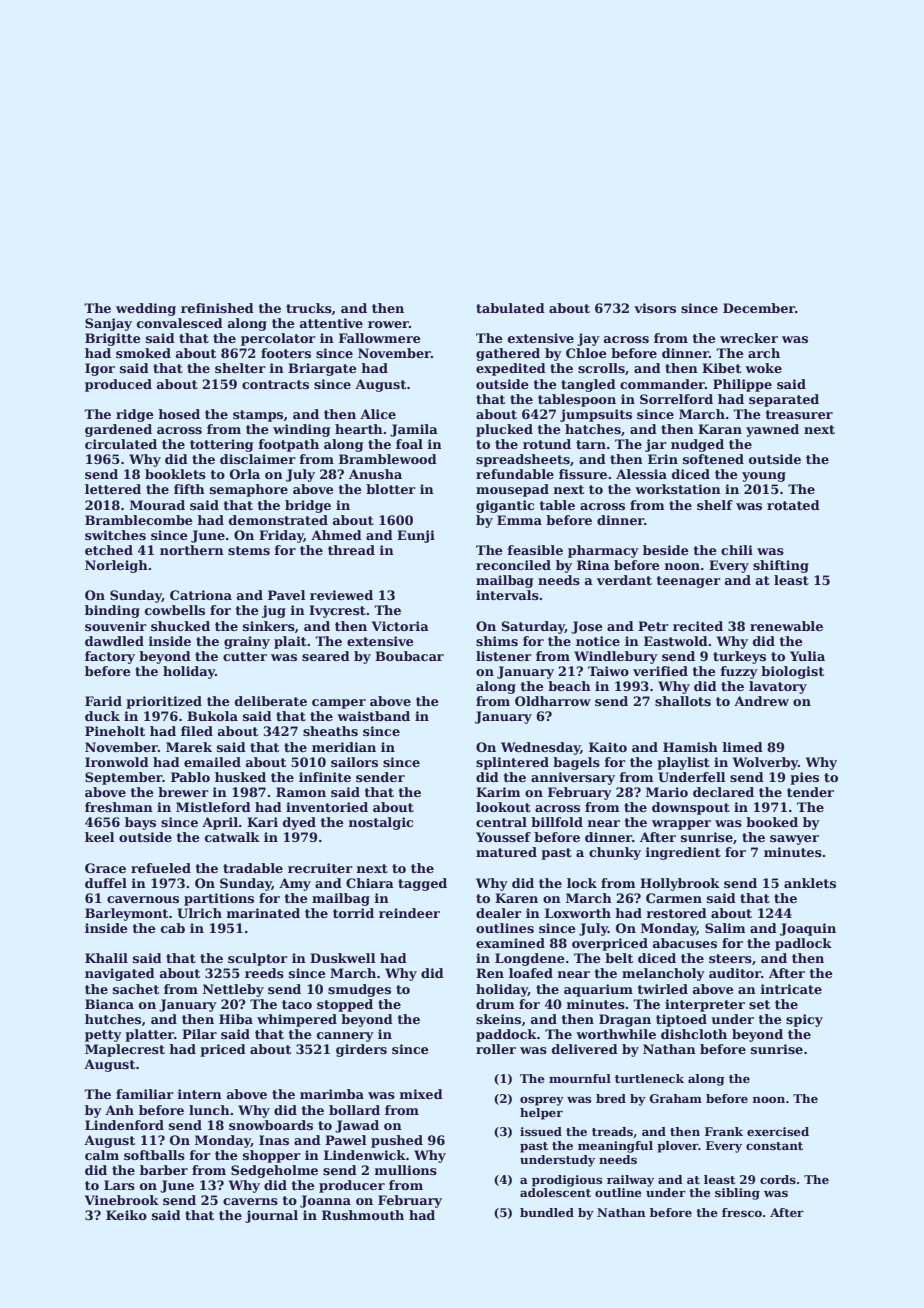 This screenshot has height=1308, width=924. Describe the element at coordinates (761, 701) in the screenshot. I see `Andrew` at that location.
